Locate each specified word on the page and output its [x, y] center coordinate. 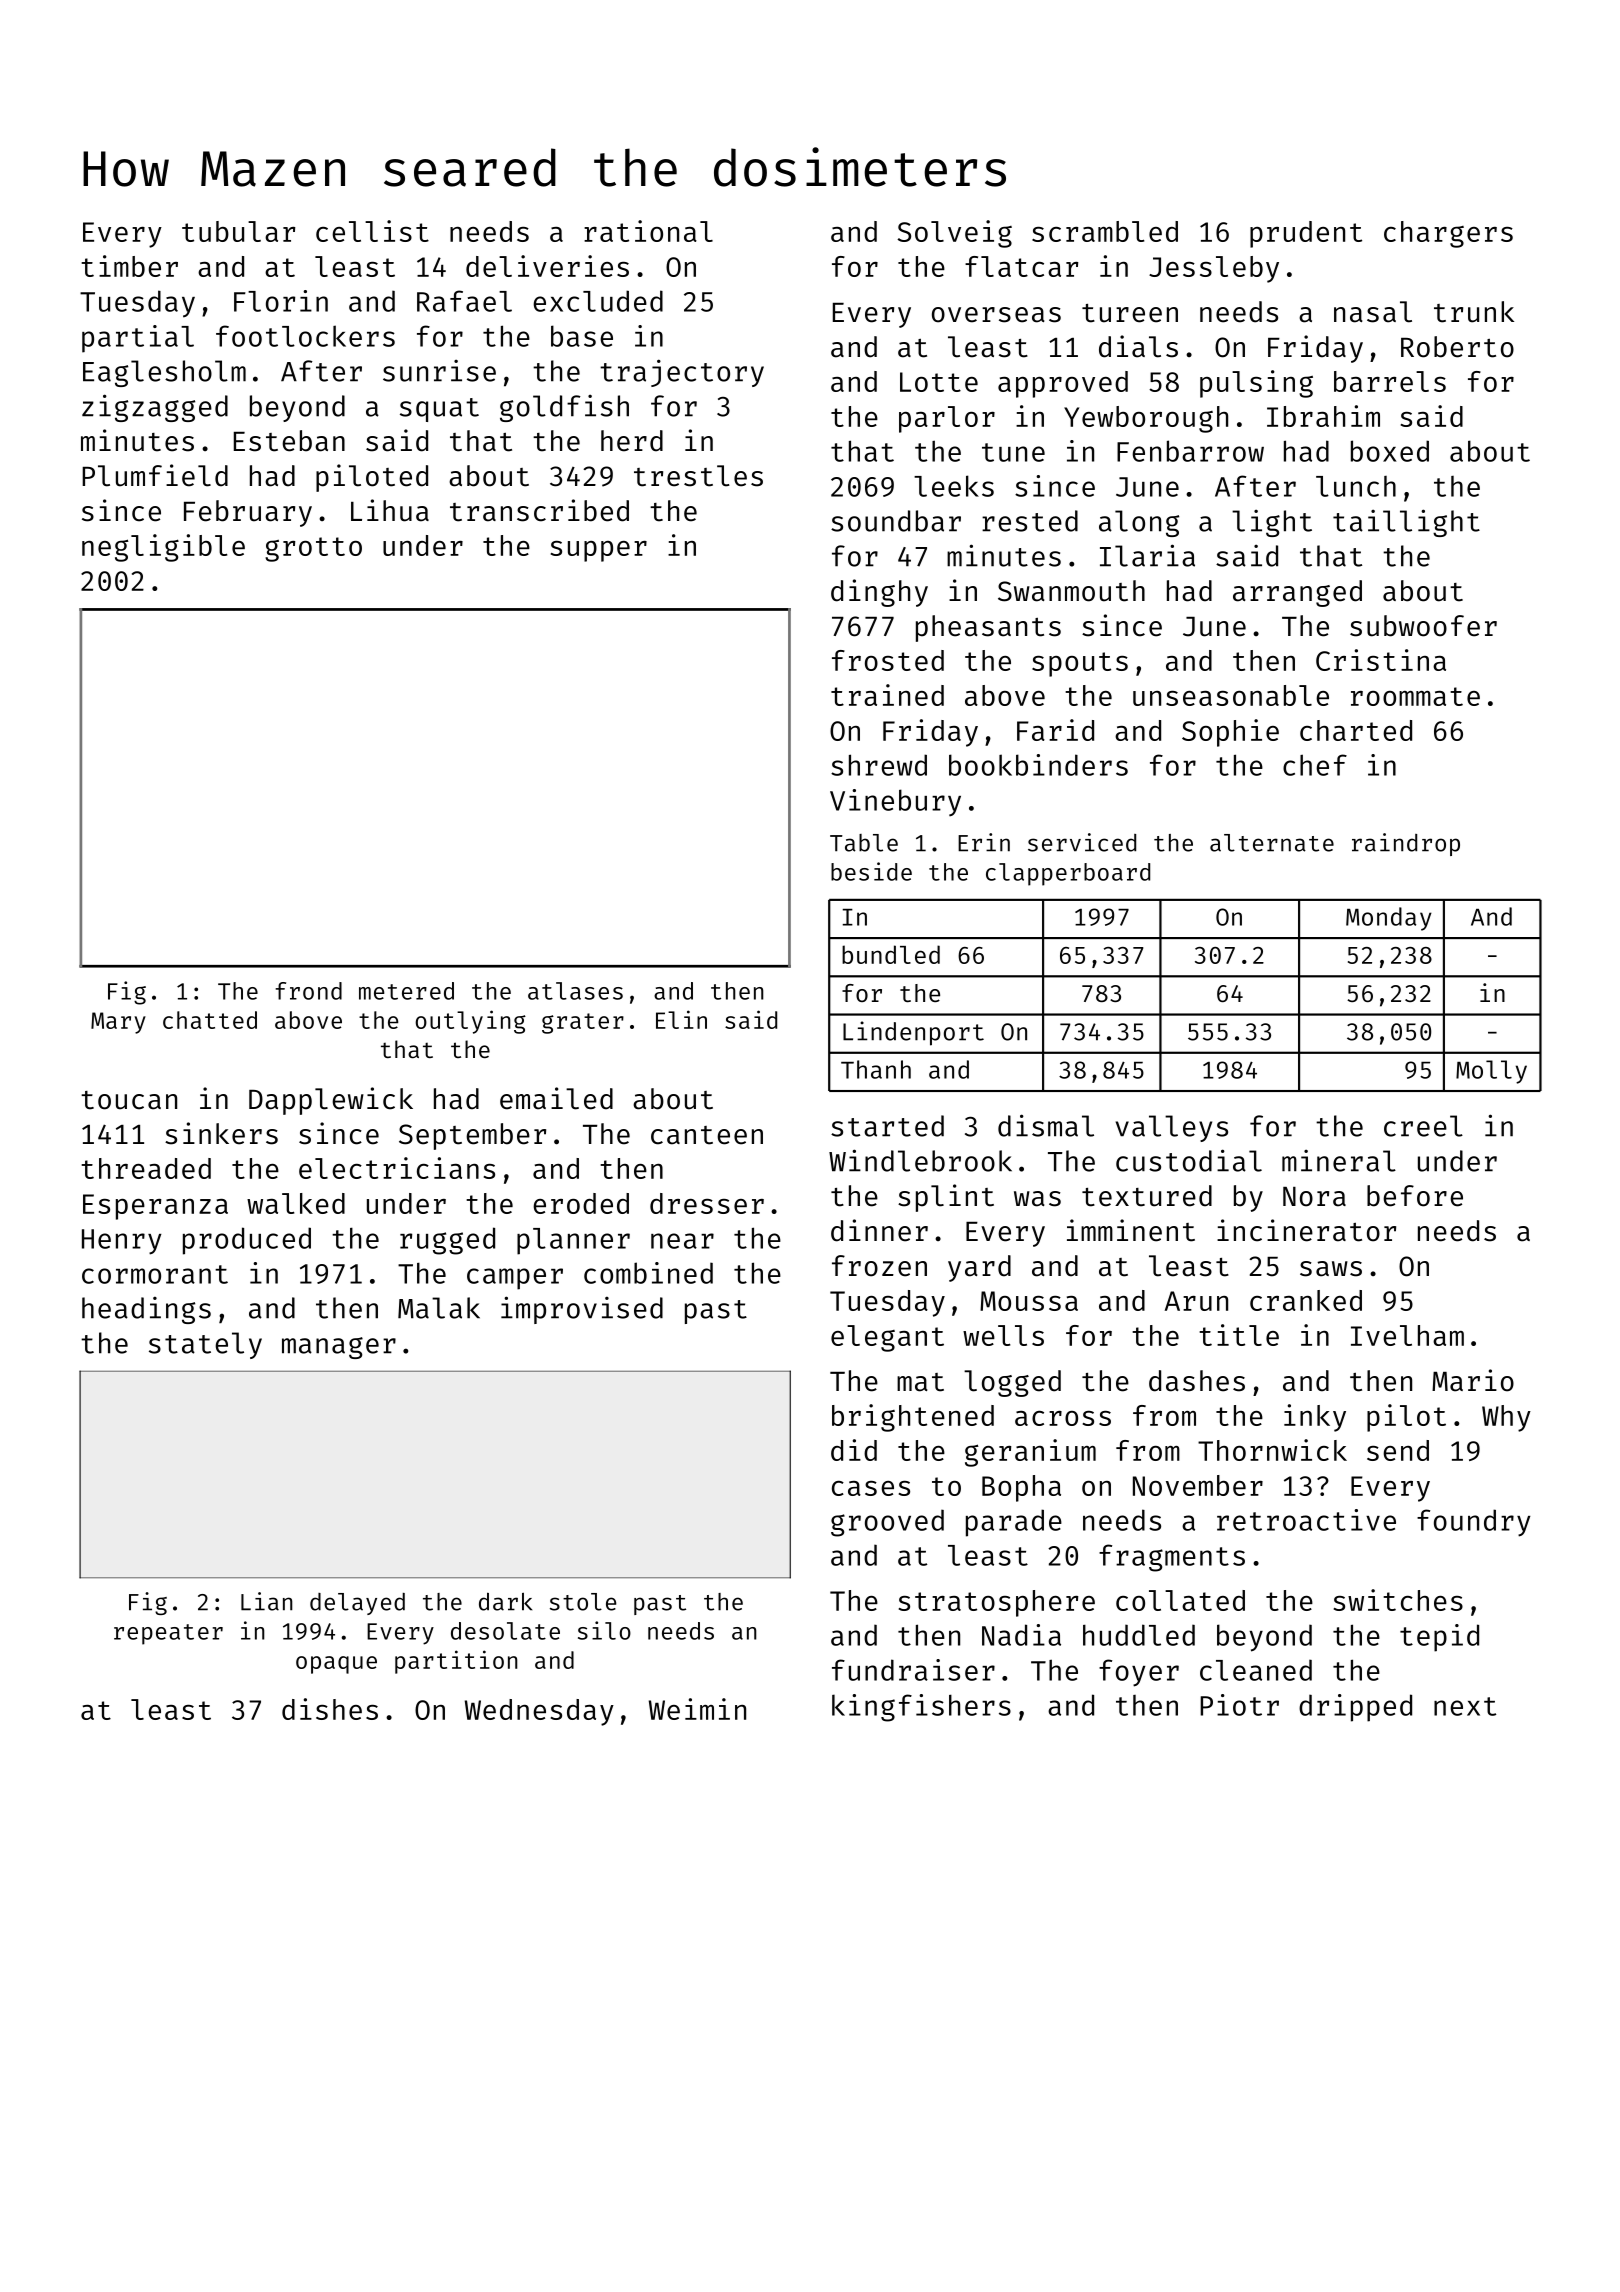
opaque [336, 1665]
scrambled [1105, 231]
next [1465, 1706]
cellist [372, 231]
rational [648, 231]
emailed [556, 1098]
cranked [1306, 1300]
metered [406, 991]
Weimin [697, 1709]
